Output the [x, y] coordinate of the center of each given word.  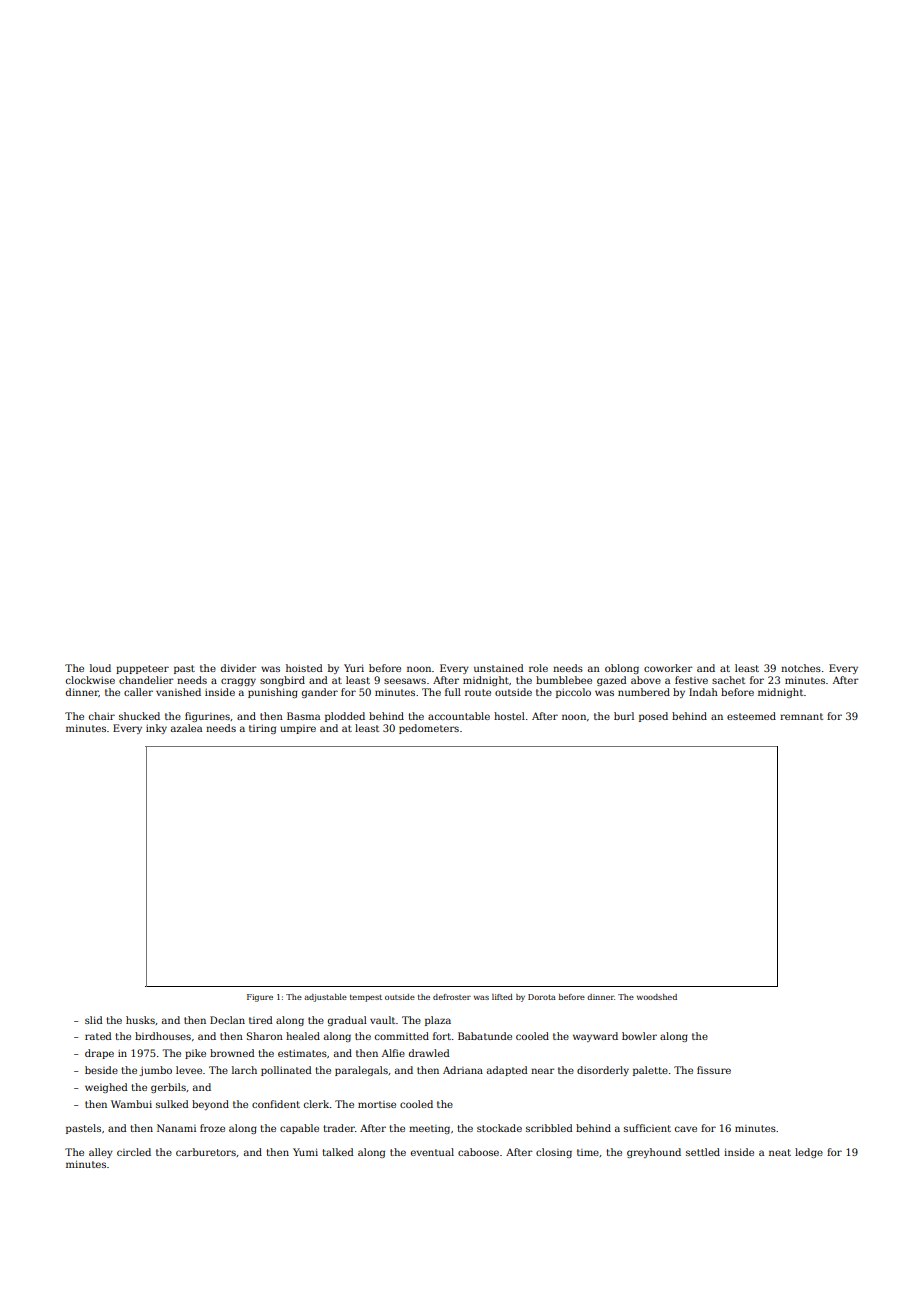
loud [100, 668]
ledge [809, 1153]
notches [801, 668]
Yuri [354, 668]
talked [338, 1152]
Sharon [265, 1036]
